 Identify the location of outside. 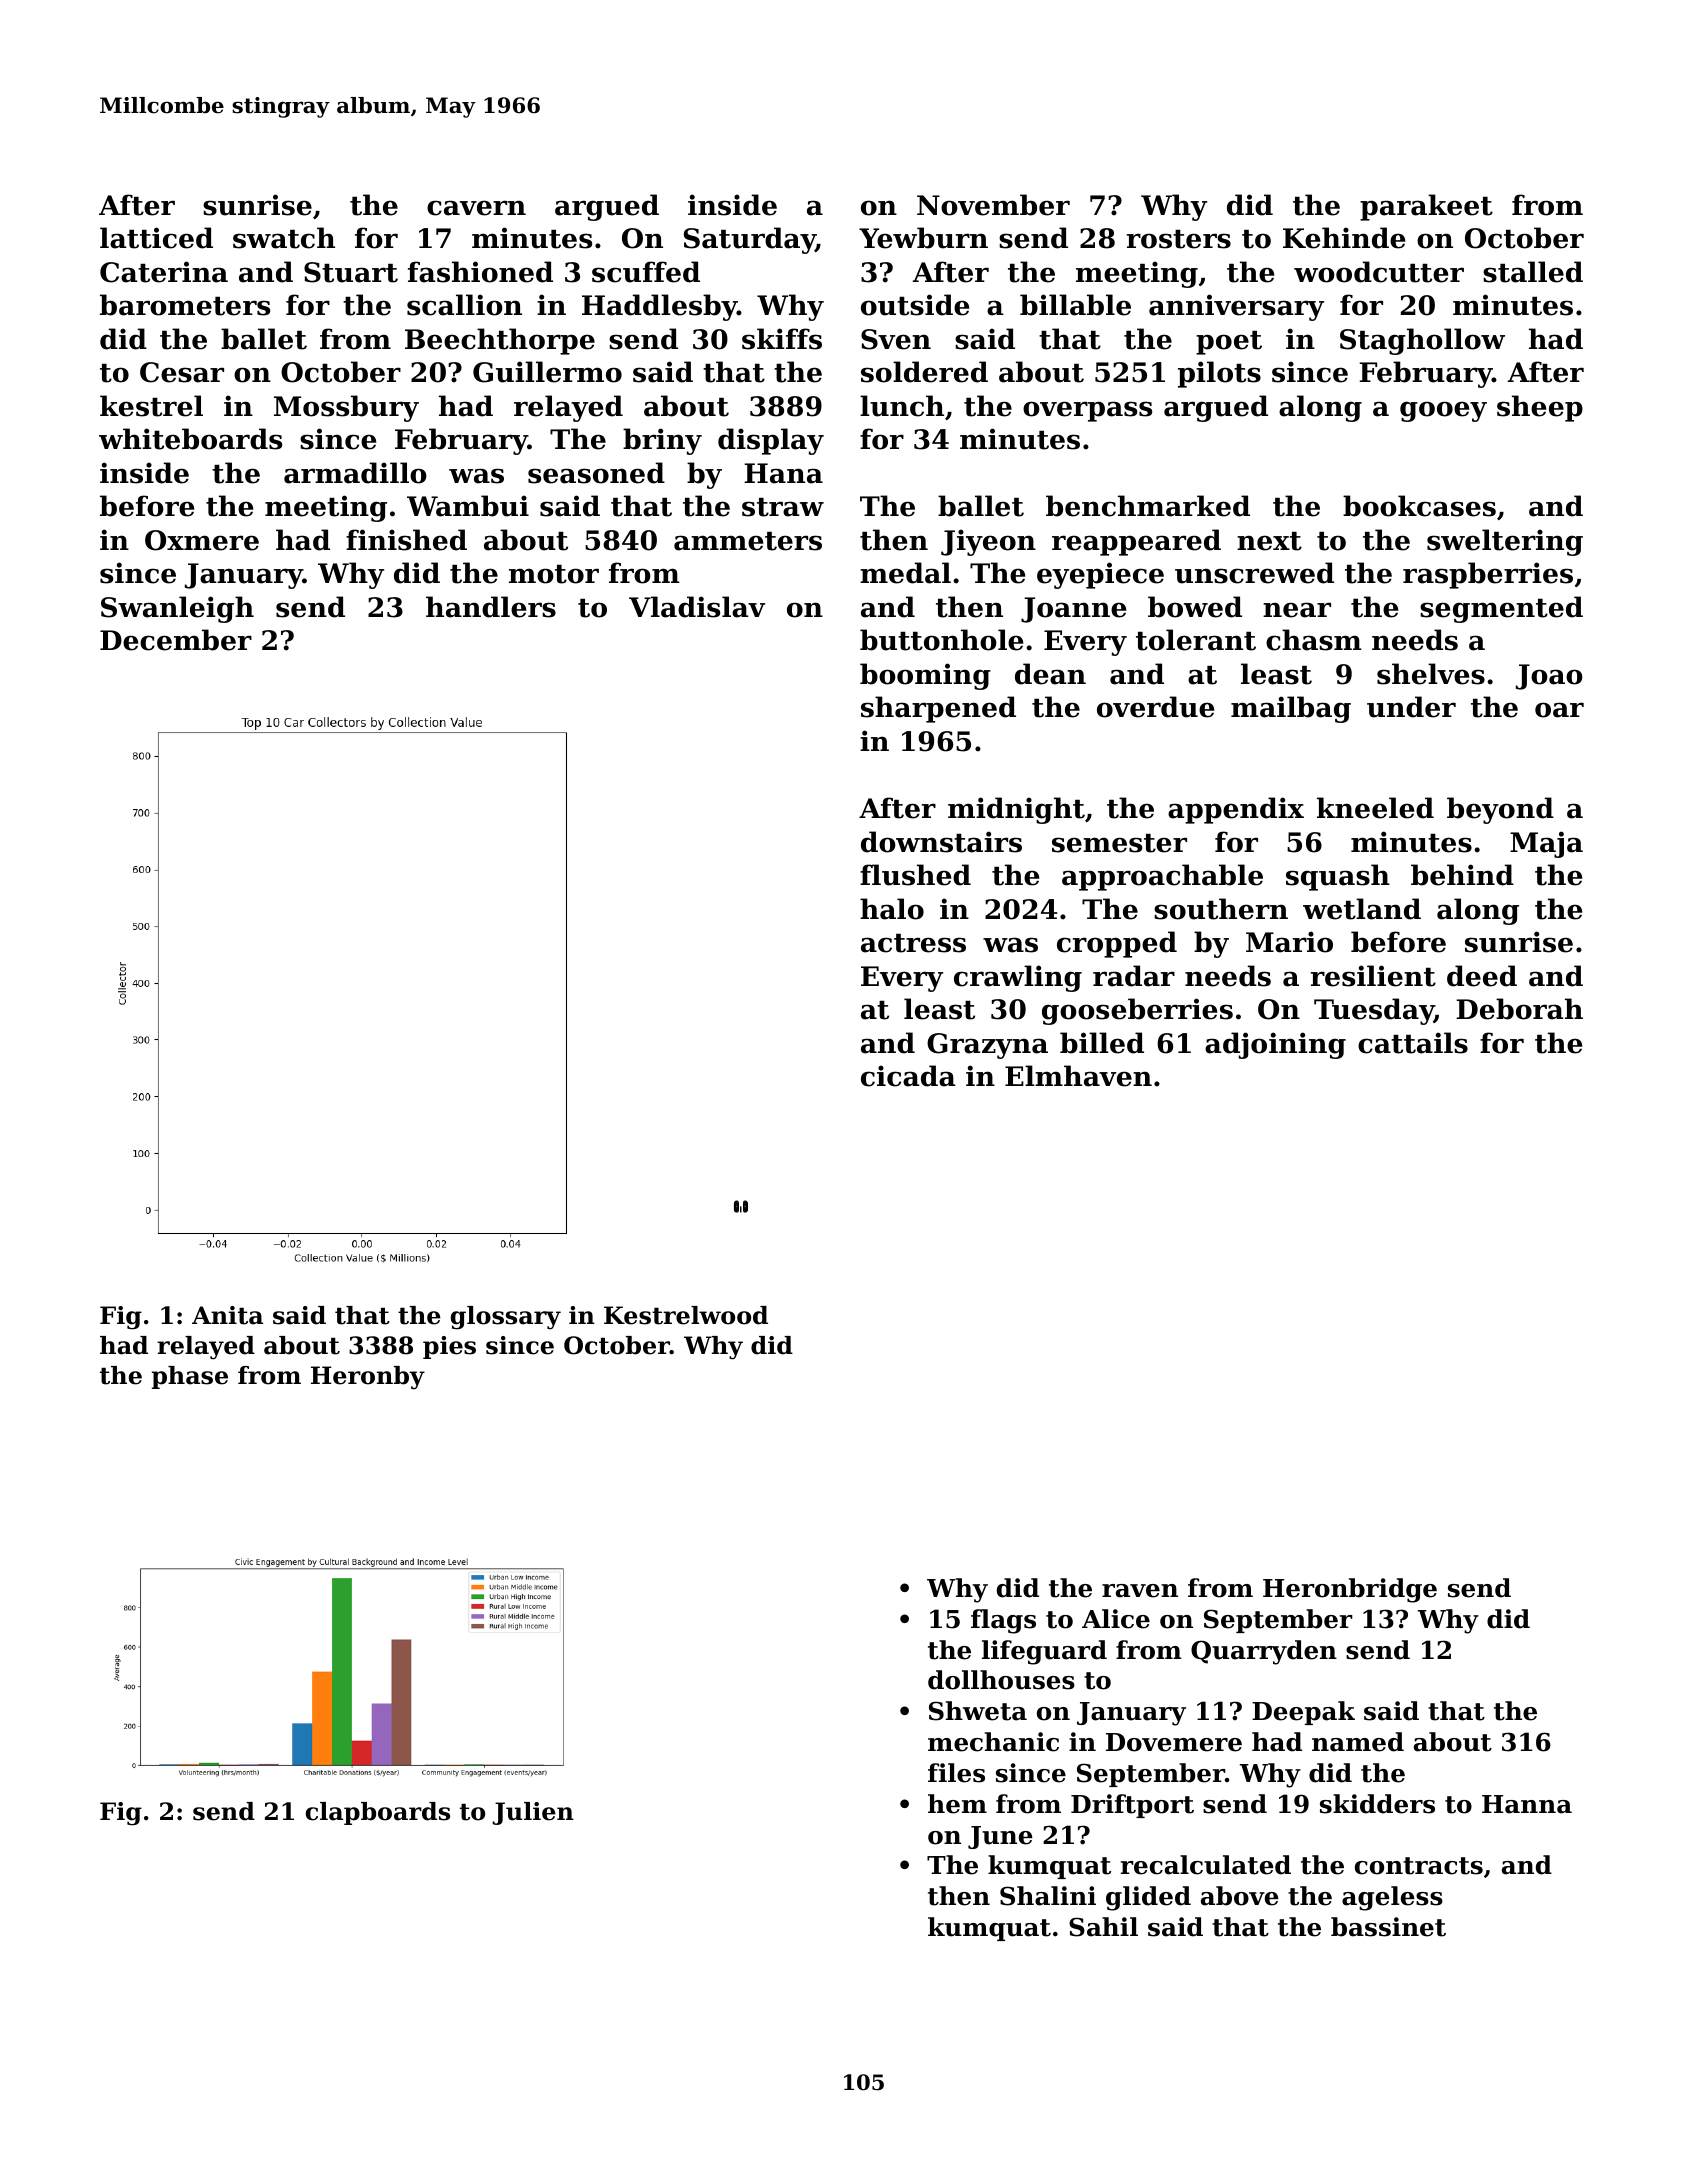
(915, 305).
